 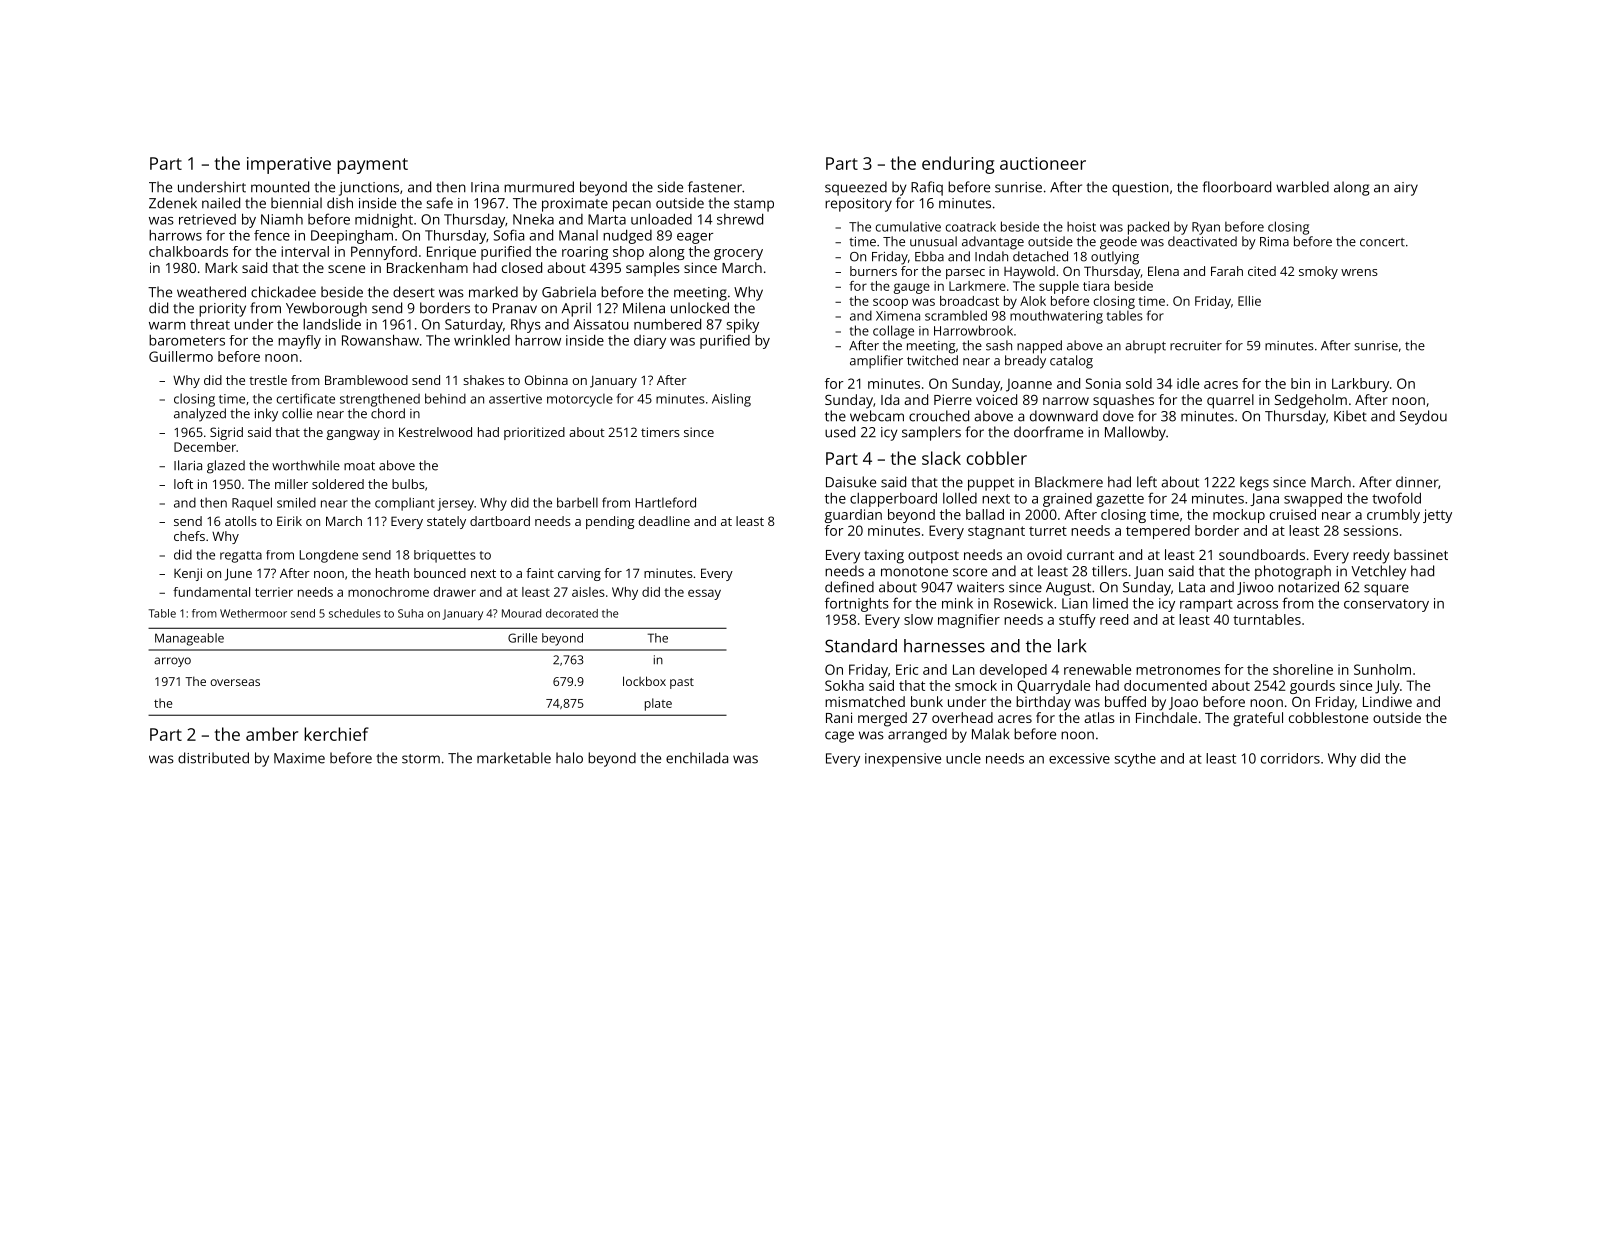 I want to click on Maxime, so click(x=299, y=758).
